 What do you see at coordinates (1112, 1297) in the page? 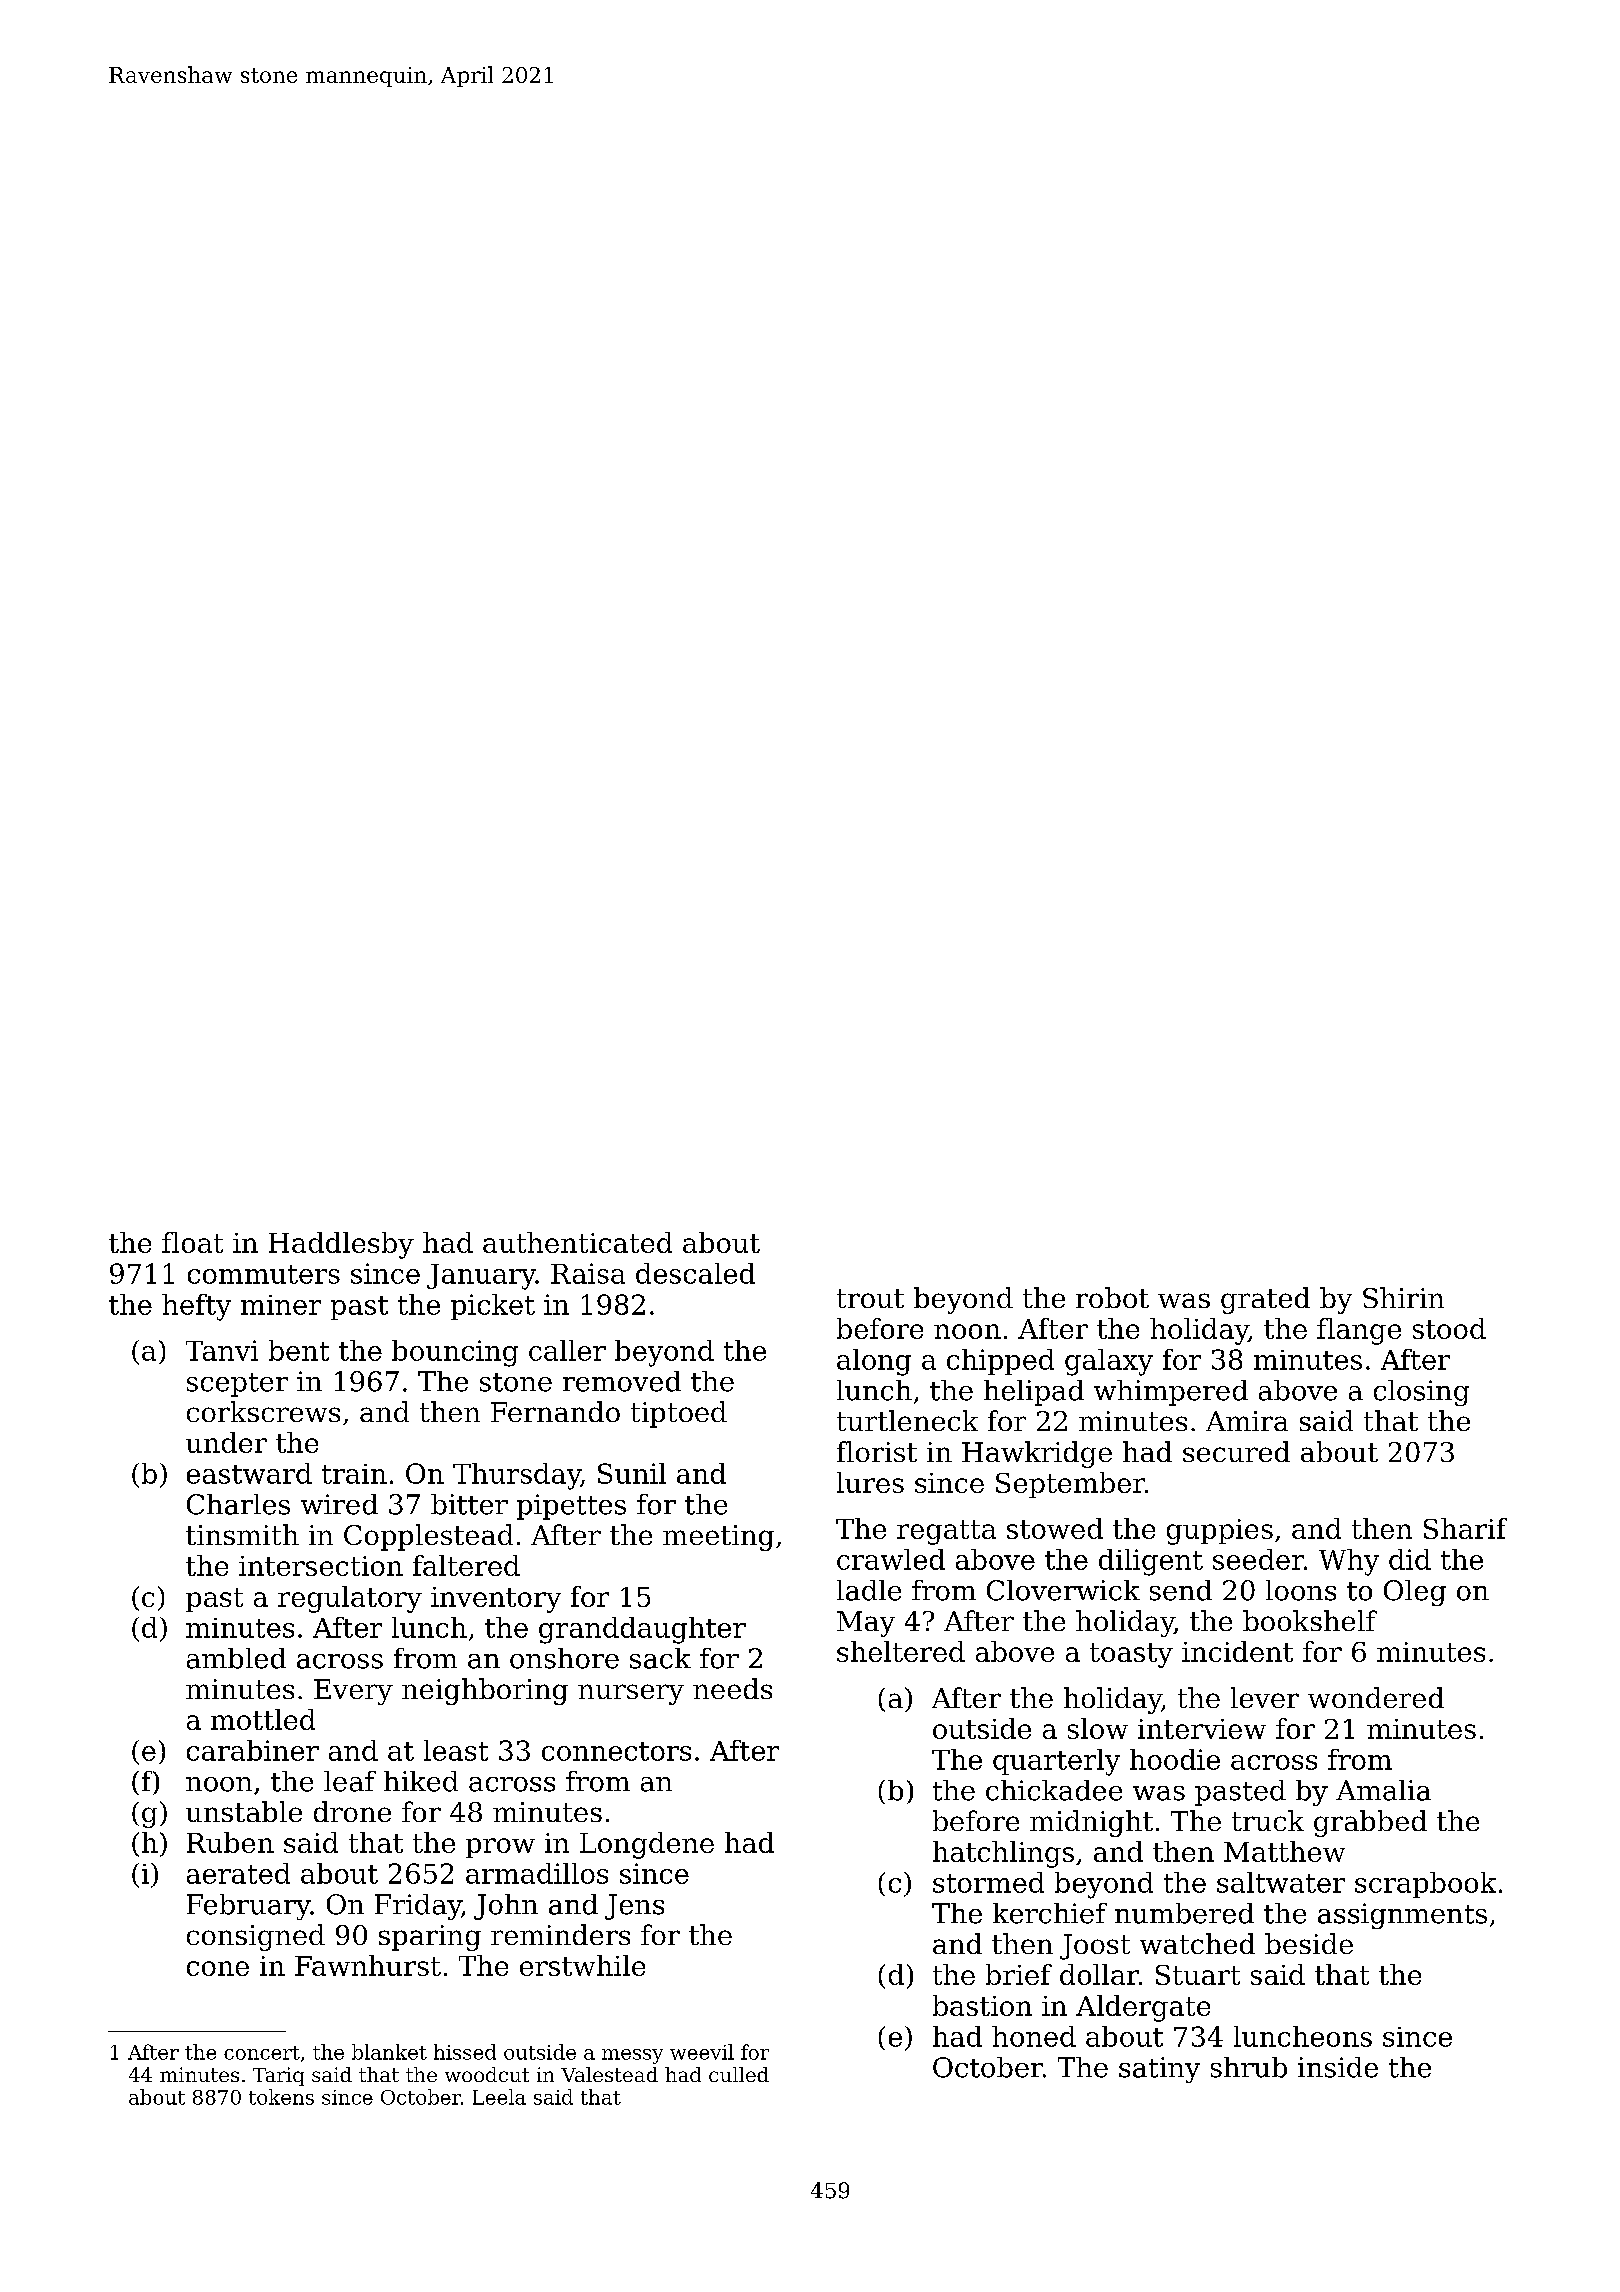
I see `robot` at bounding box center [1112, 1297].
